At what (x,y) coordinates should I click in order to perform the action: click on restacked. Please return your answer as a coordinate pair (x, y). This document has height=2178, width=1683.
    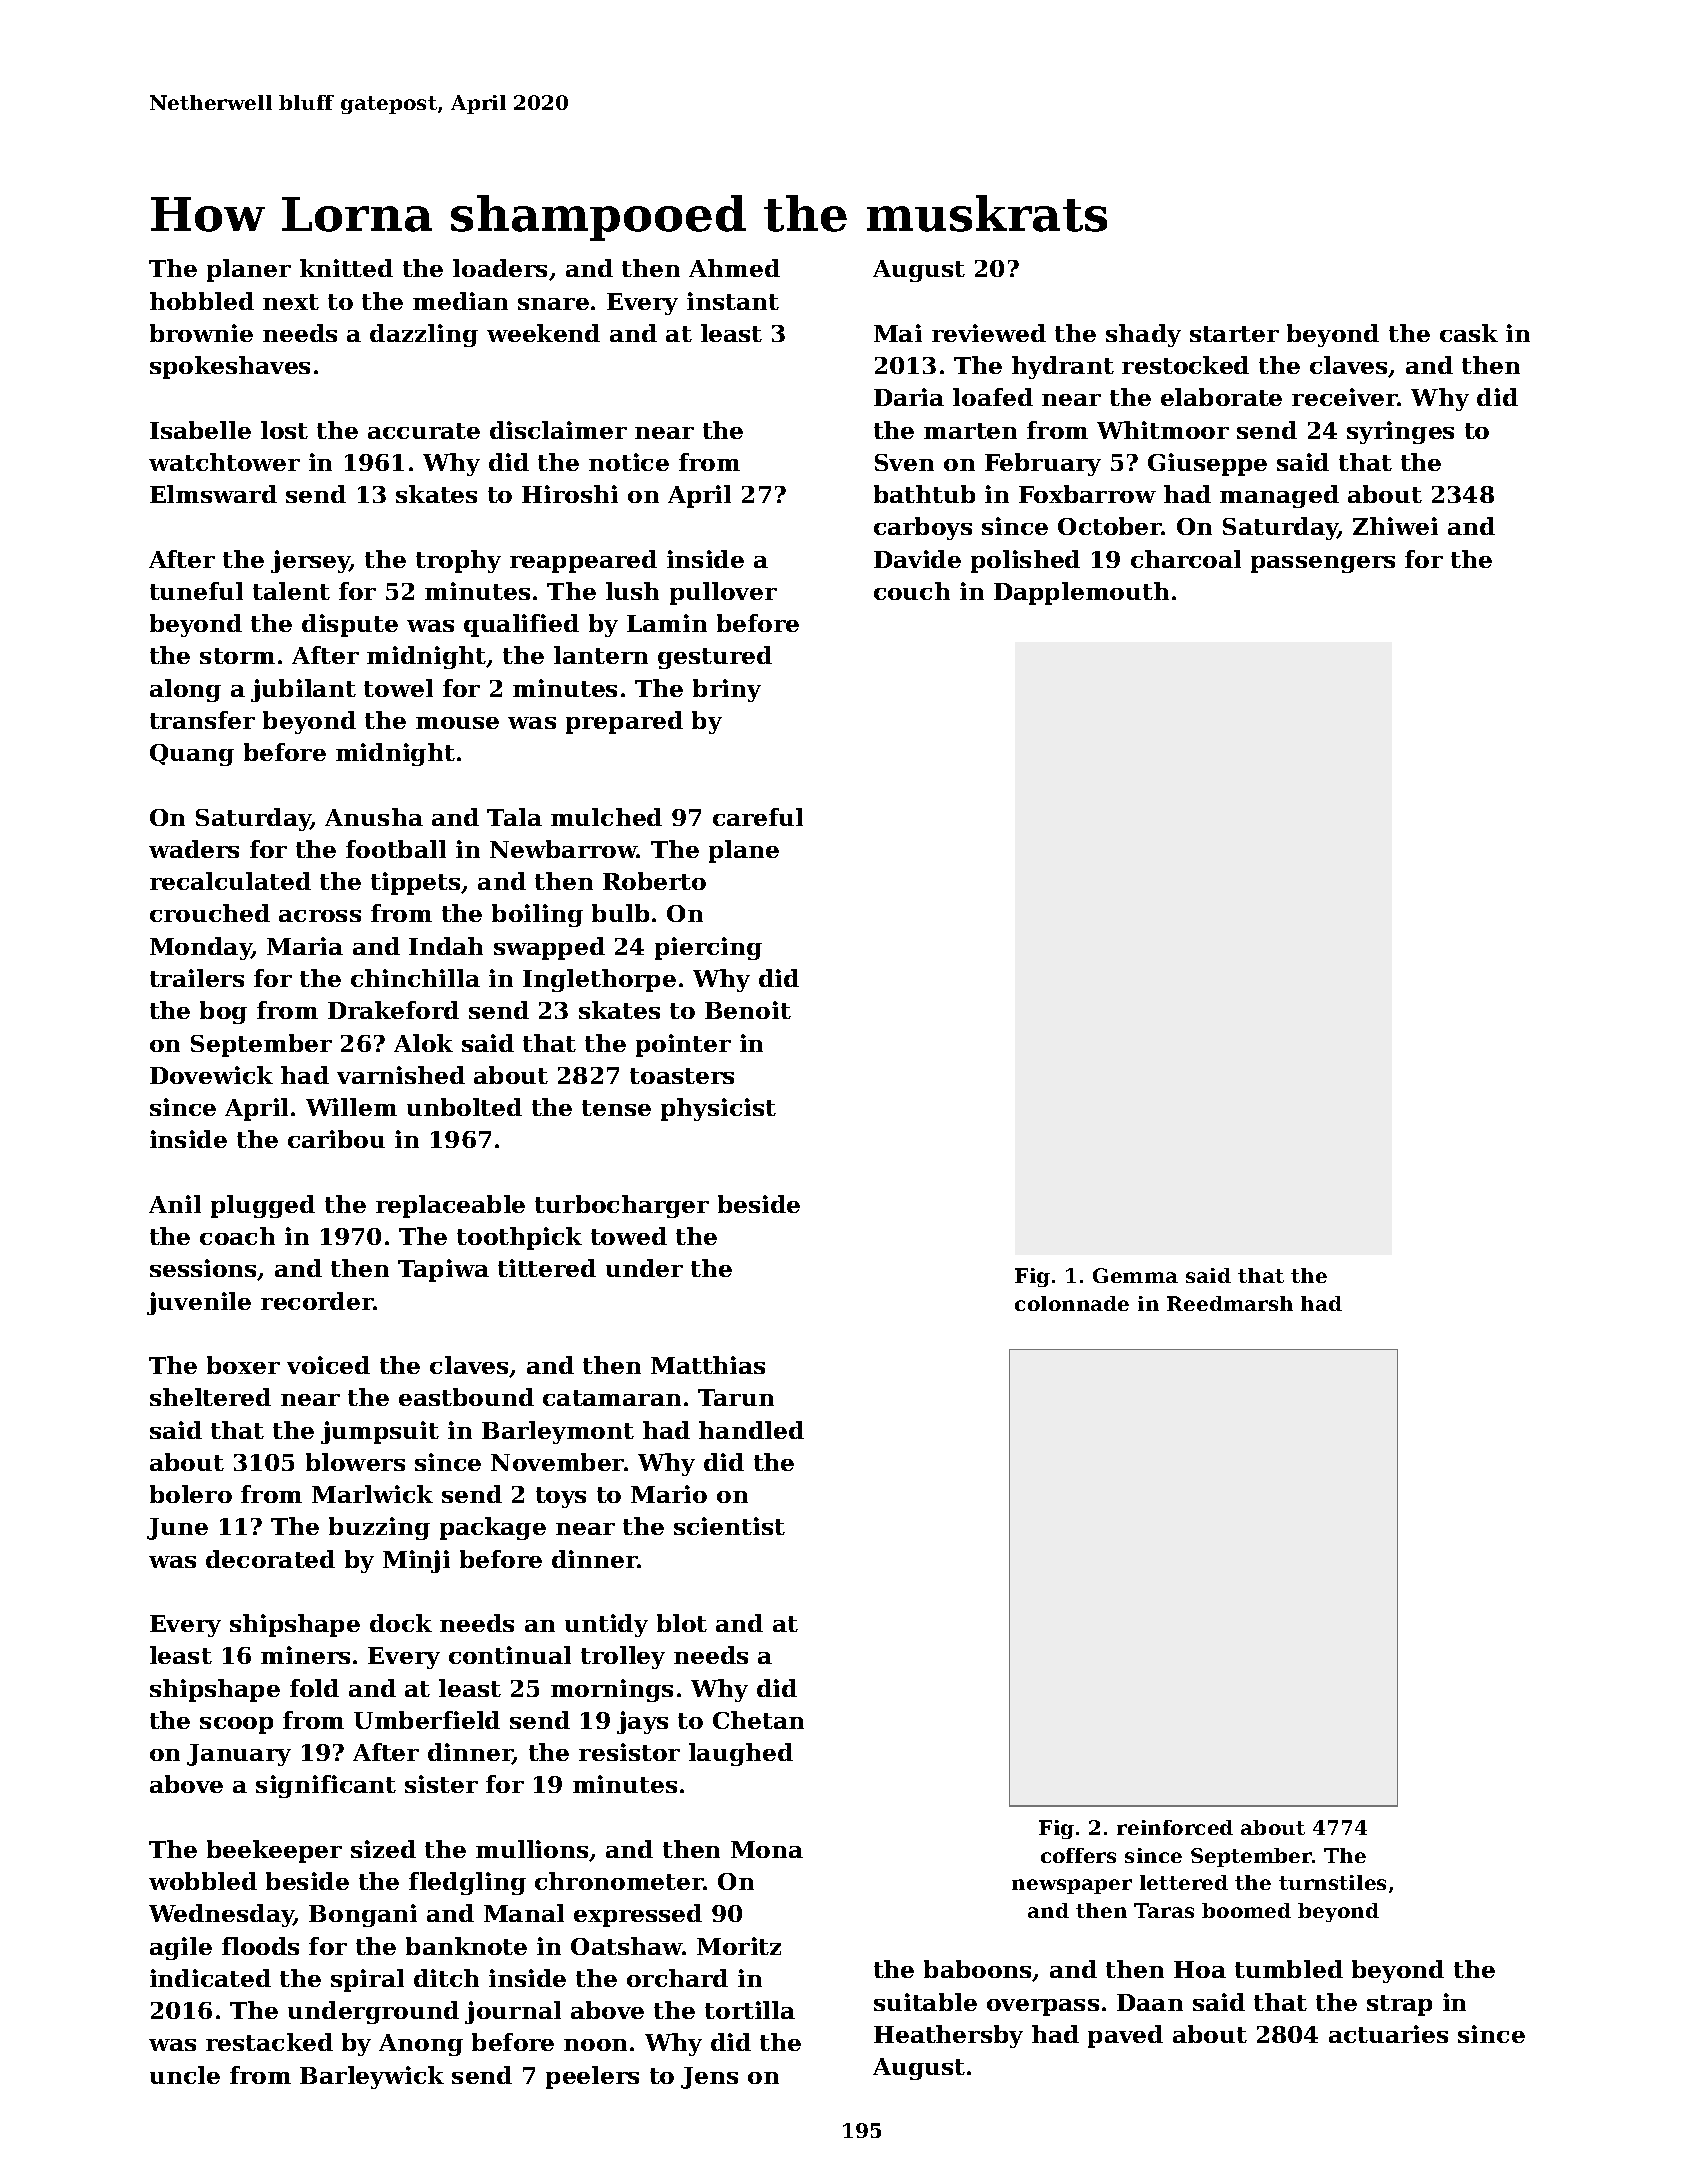
    Looking at the image, I should click on (269, 2042).
